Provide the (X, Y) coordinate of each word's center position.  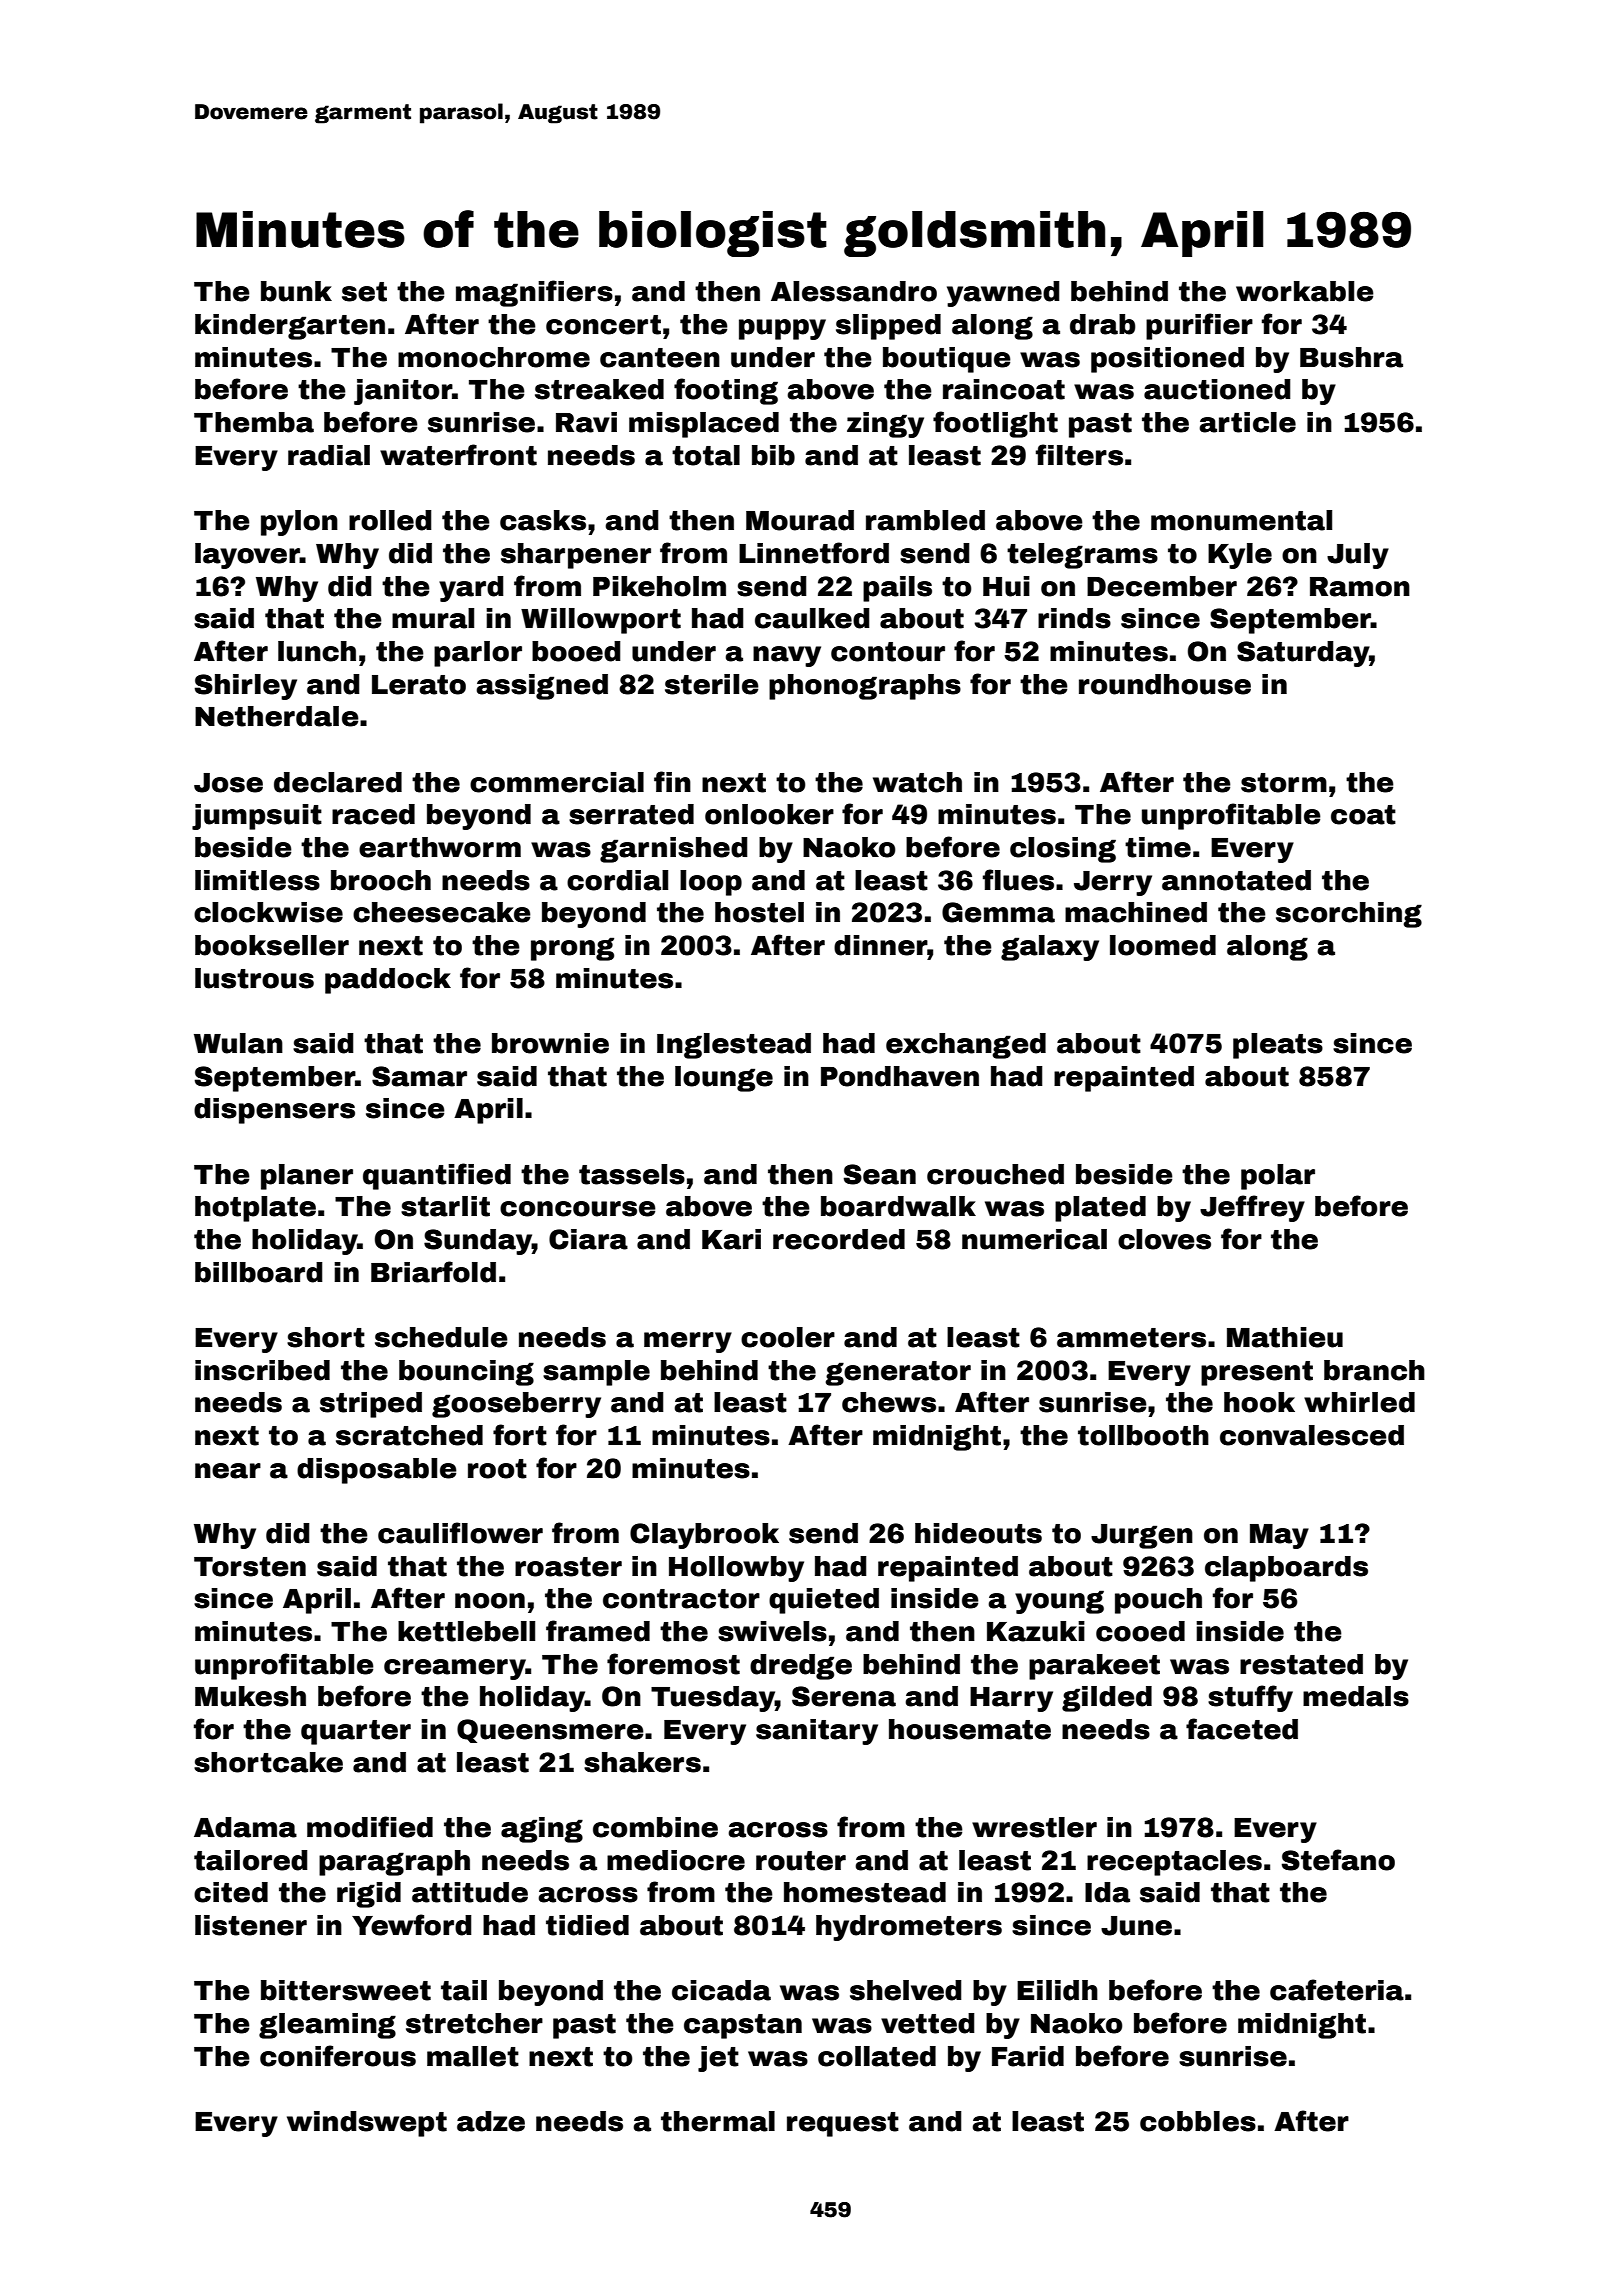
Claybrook (704, 1536)
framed (598, 1631)
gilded (1107, 1699)
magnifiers (534, 293)
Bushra (1351, 357)
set (364, 292)
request (843, 2124)
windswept (367, 2124)
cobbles (1198, 2121)
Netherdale (277, 716)
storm (1284, 783)
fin (672, 781)
